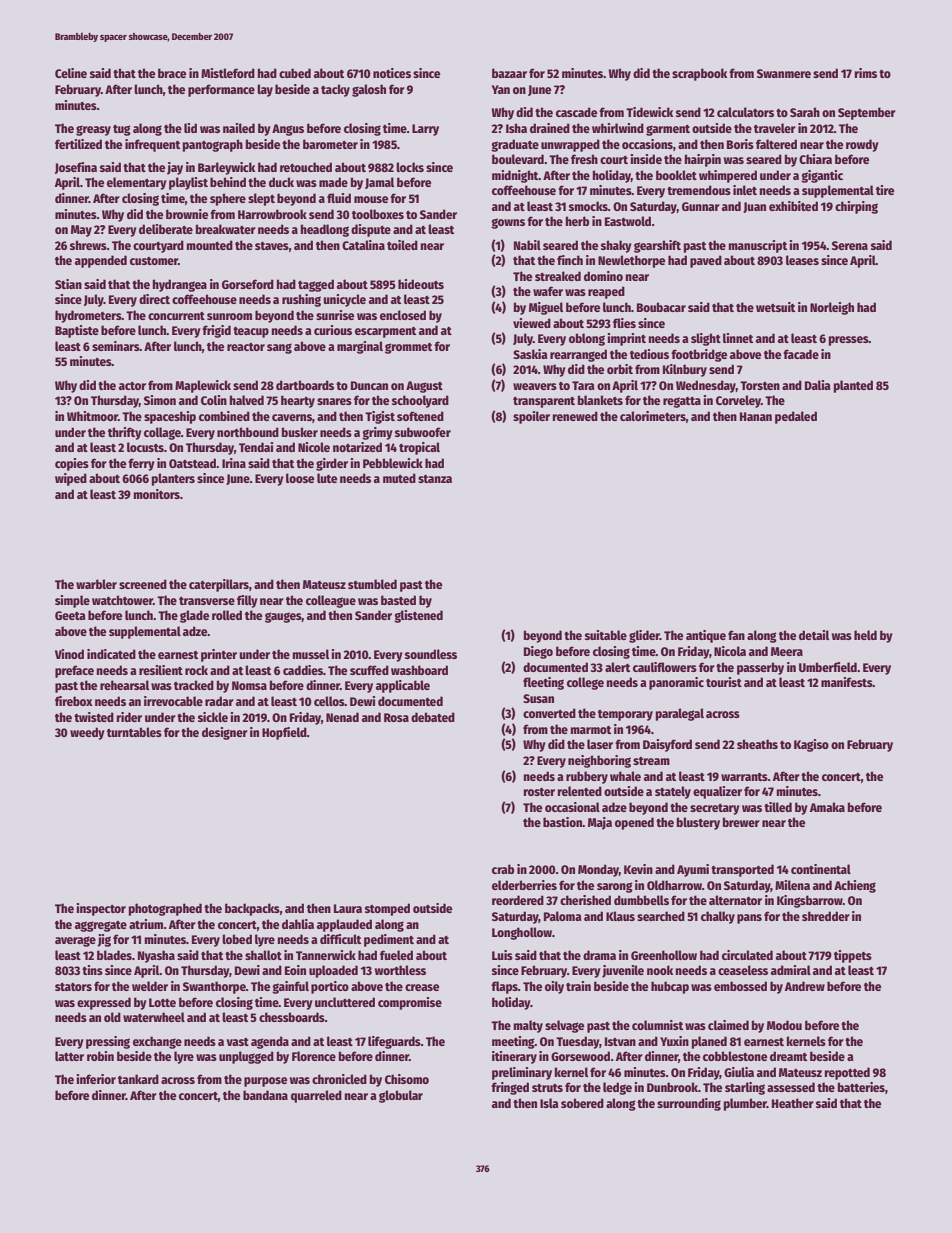  I want to click on Monday, so click(598, 870).
